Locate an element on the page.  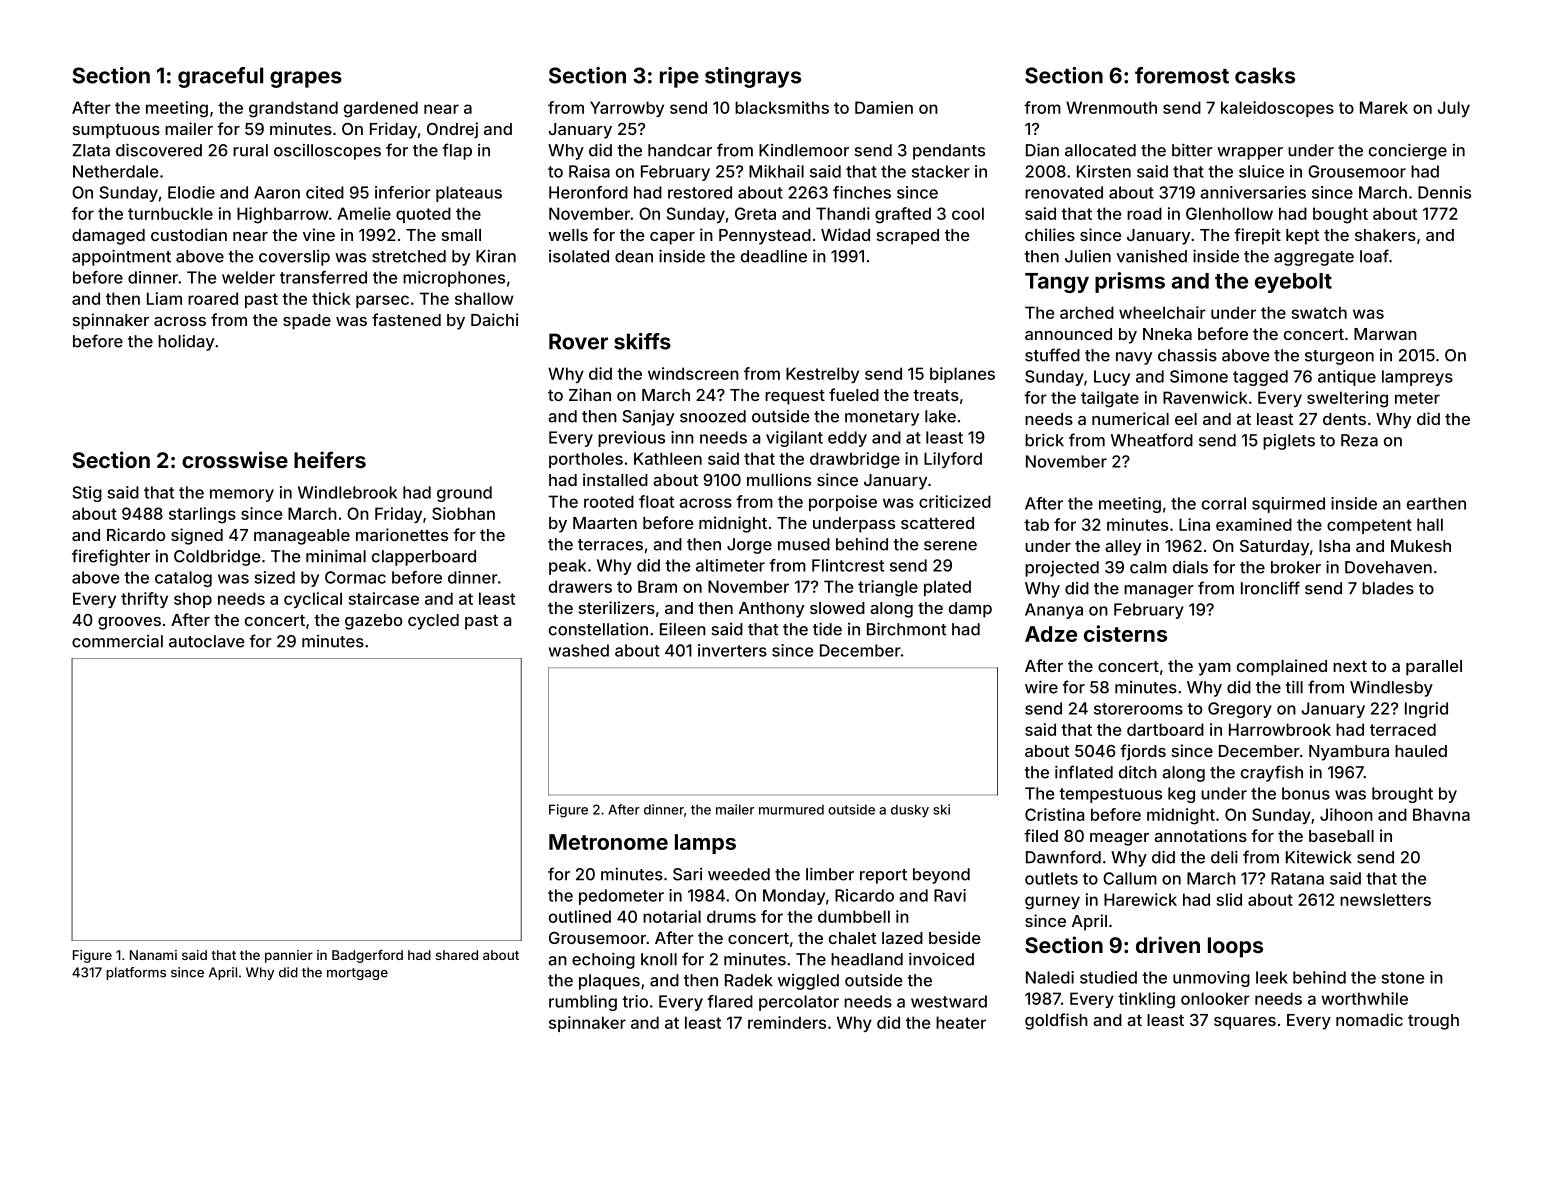
cyclical is located at coordinates (313, 600).
